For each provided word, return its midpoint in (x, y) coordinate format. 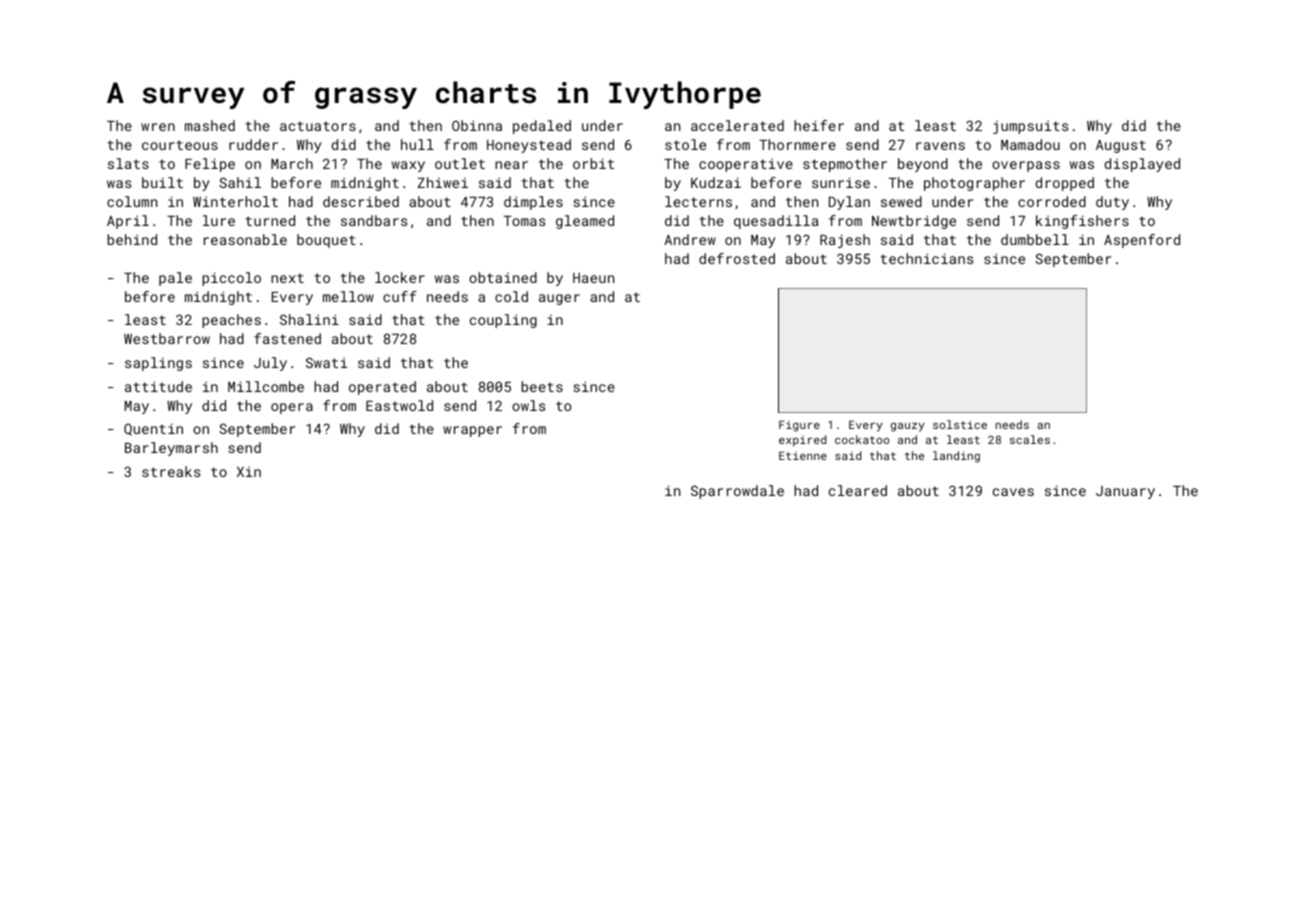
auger (559, 299)
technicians (926, 258)
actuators (318, 126)
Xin (249, 472)
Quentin (153, 429)
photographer (974, 184)
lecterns (698, 201)
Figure (799, 426)
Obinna (477, 125)
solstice (960, 424)
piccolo (231, 279)
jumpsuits (1030, 127)
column (132, 201)
